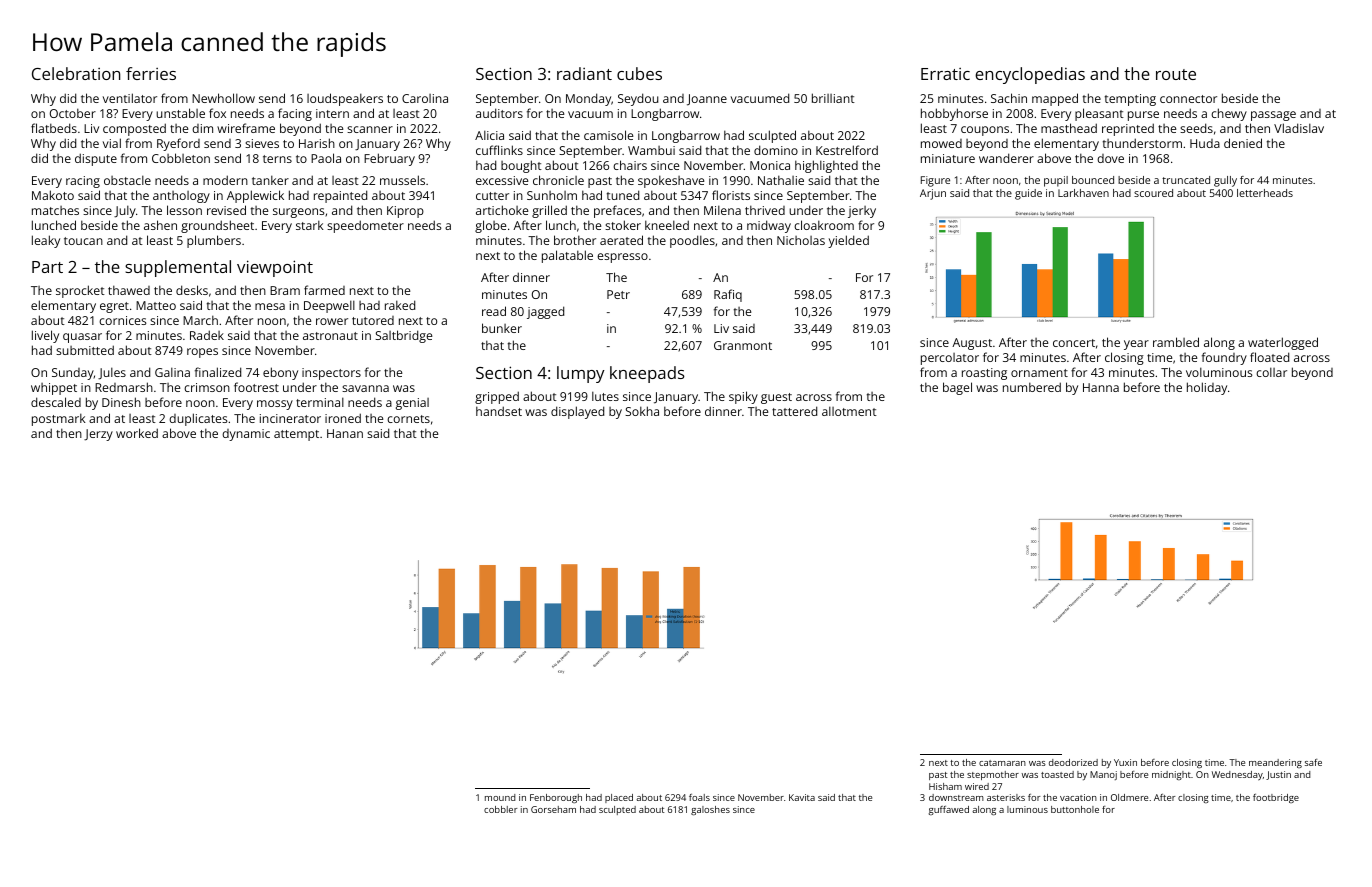 This image has height=887, width=1372. I want to click on concert, so click(1074, 343).
